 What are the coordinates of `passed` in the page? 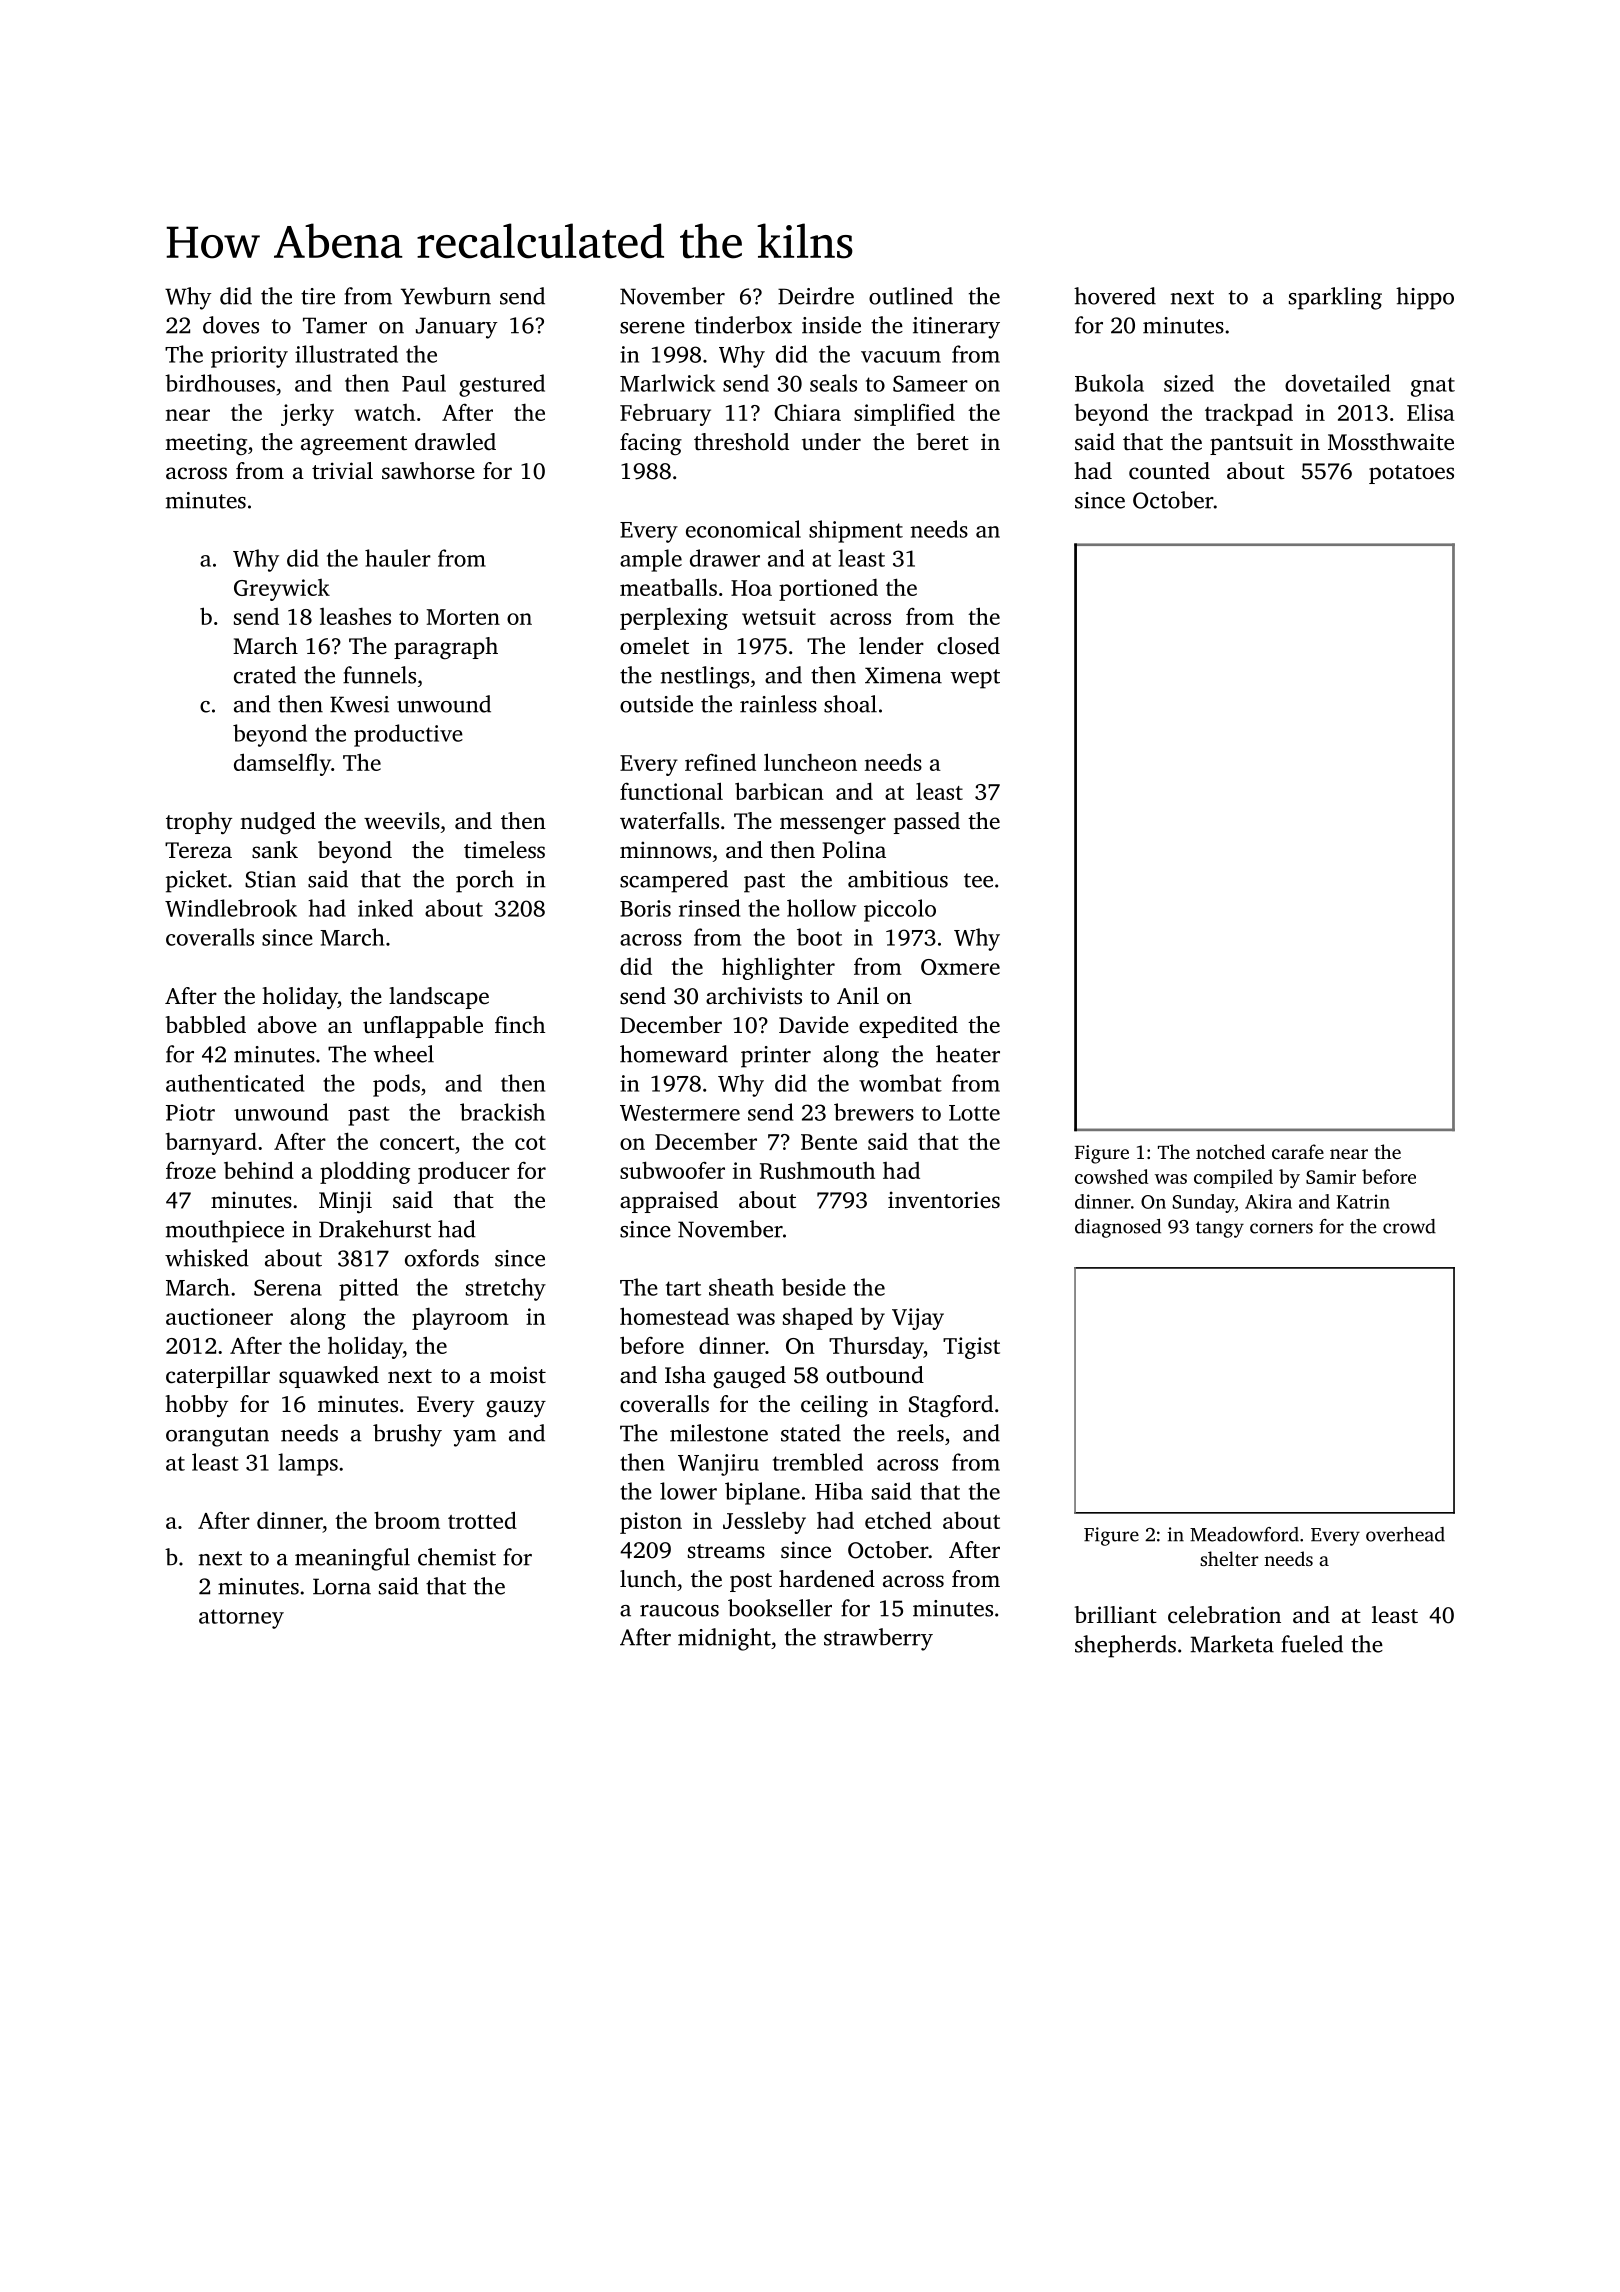 It's located at (927, 823).
